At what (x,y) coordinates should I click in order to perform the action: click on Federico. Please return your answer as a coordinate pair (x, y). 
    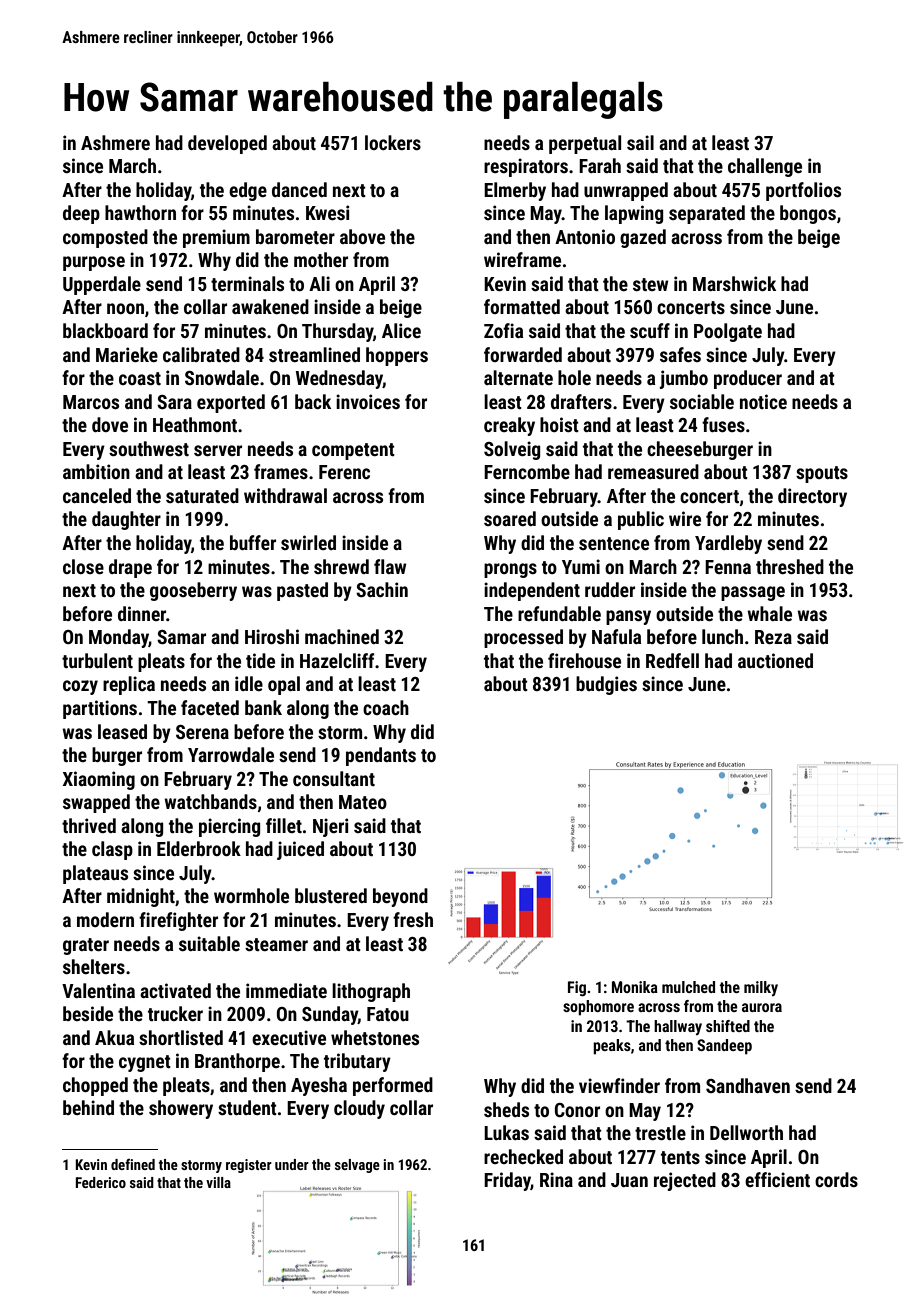
    Looking at the image, I should click on (100, 1182).
